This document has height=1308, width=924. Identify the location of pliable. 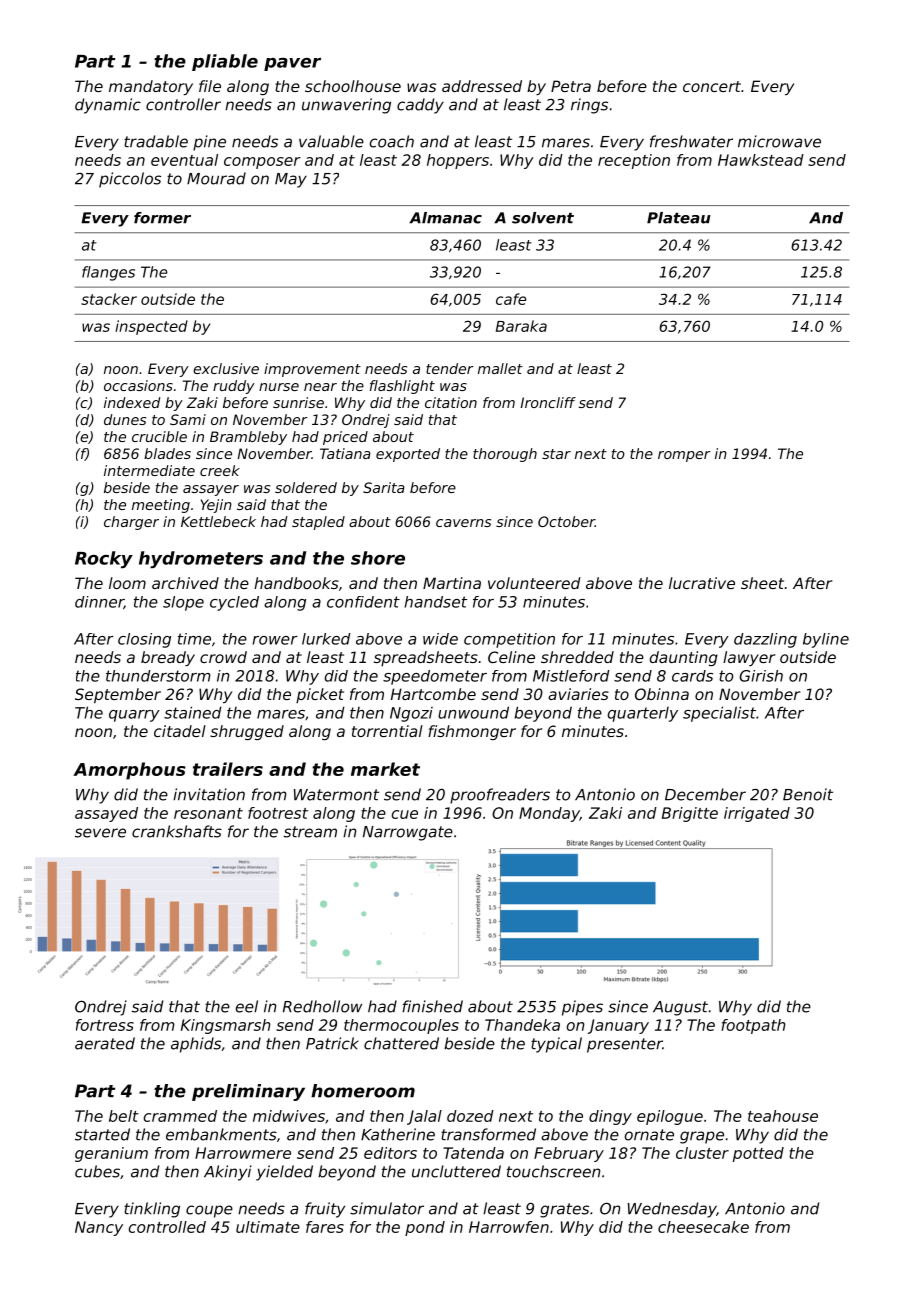
(225, 62).
